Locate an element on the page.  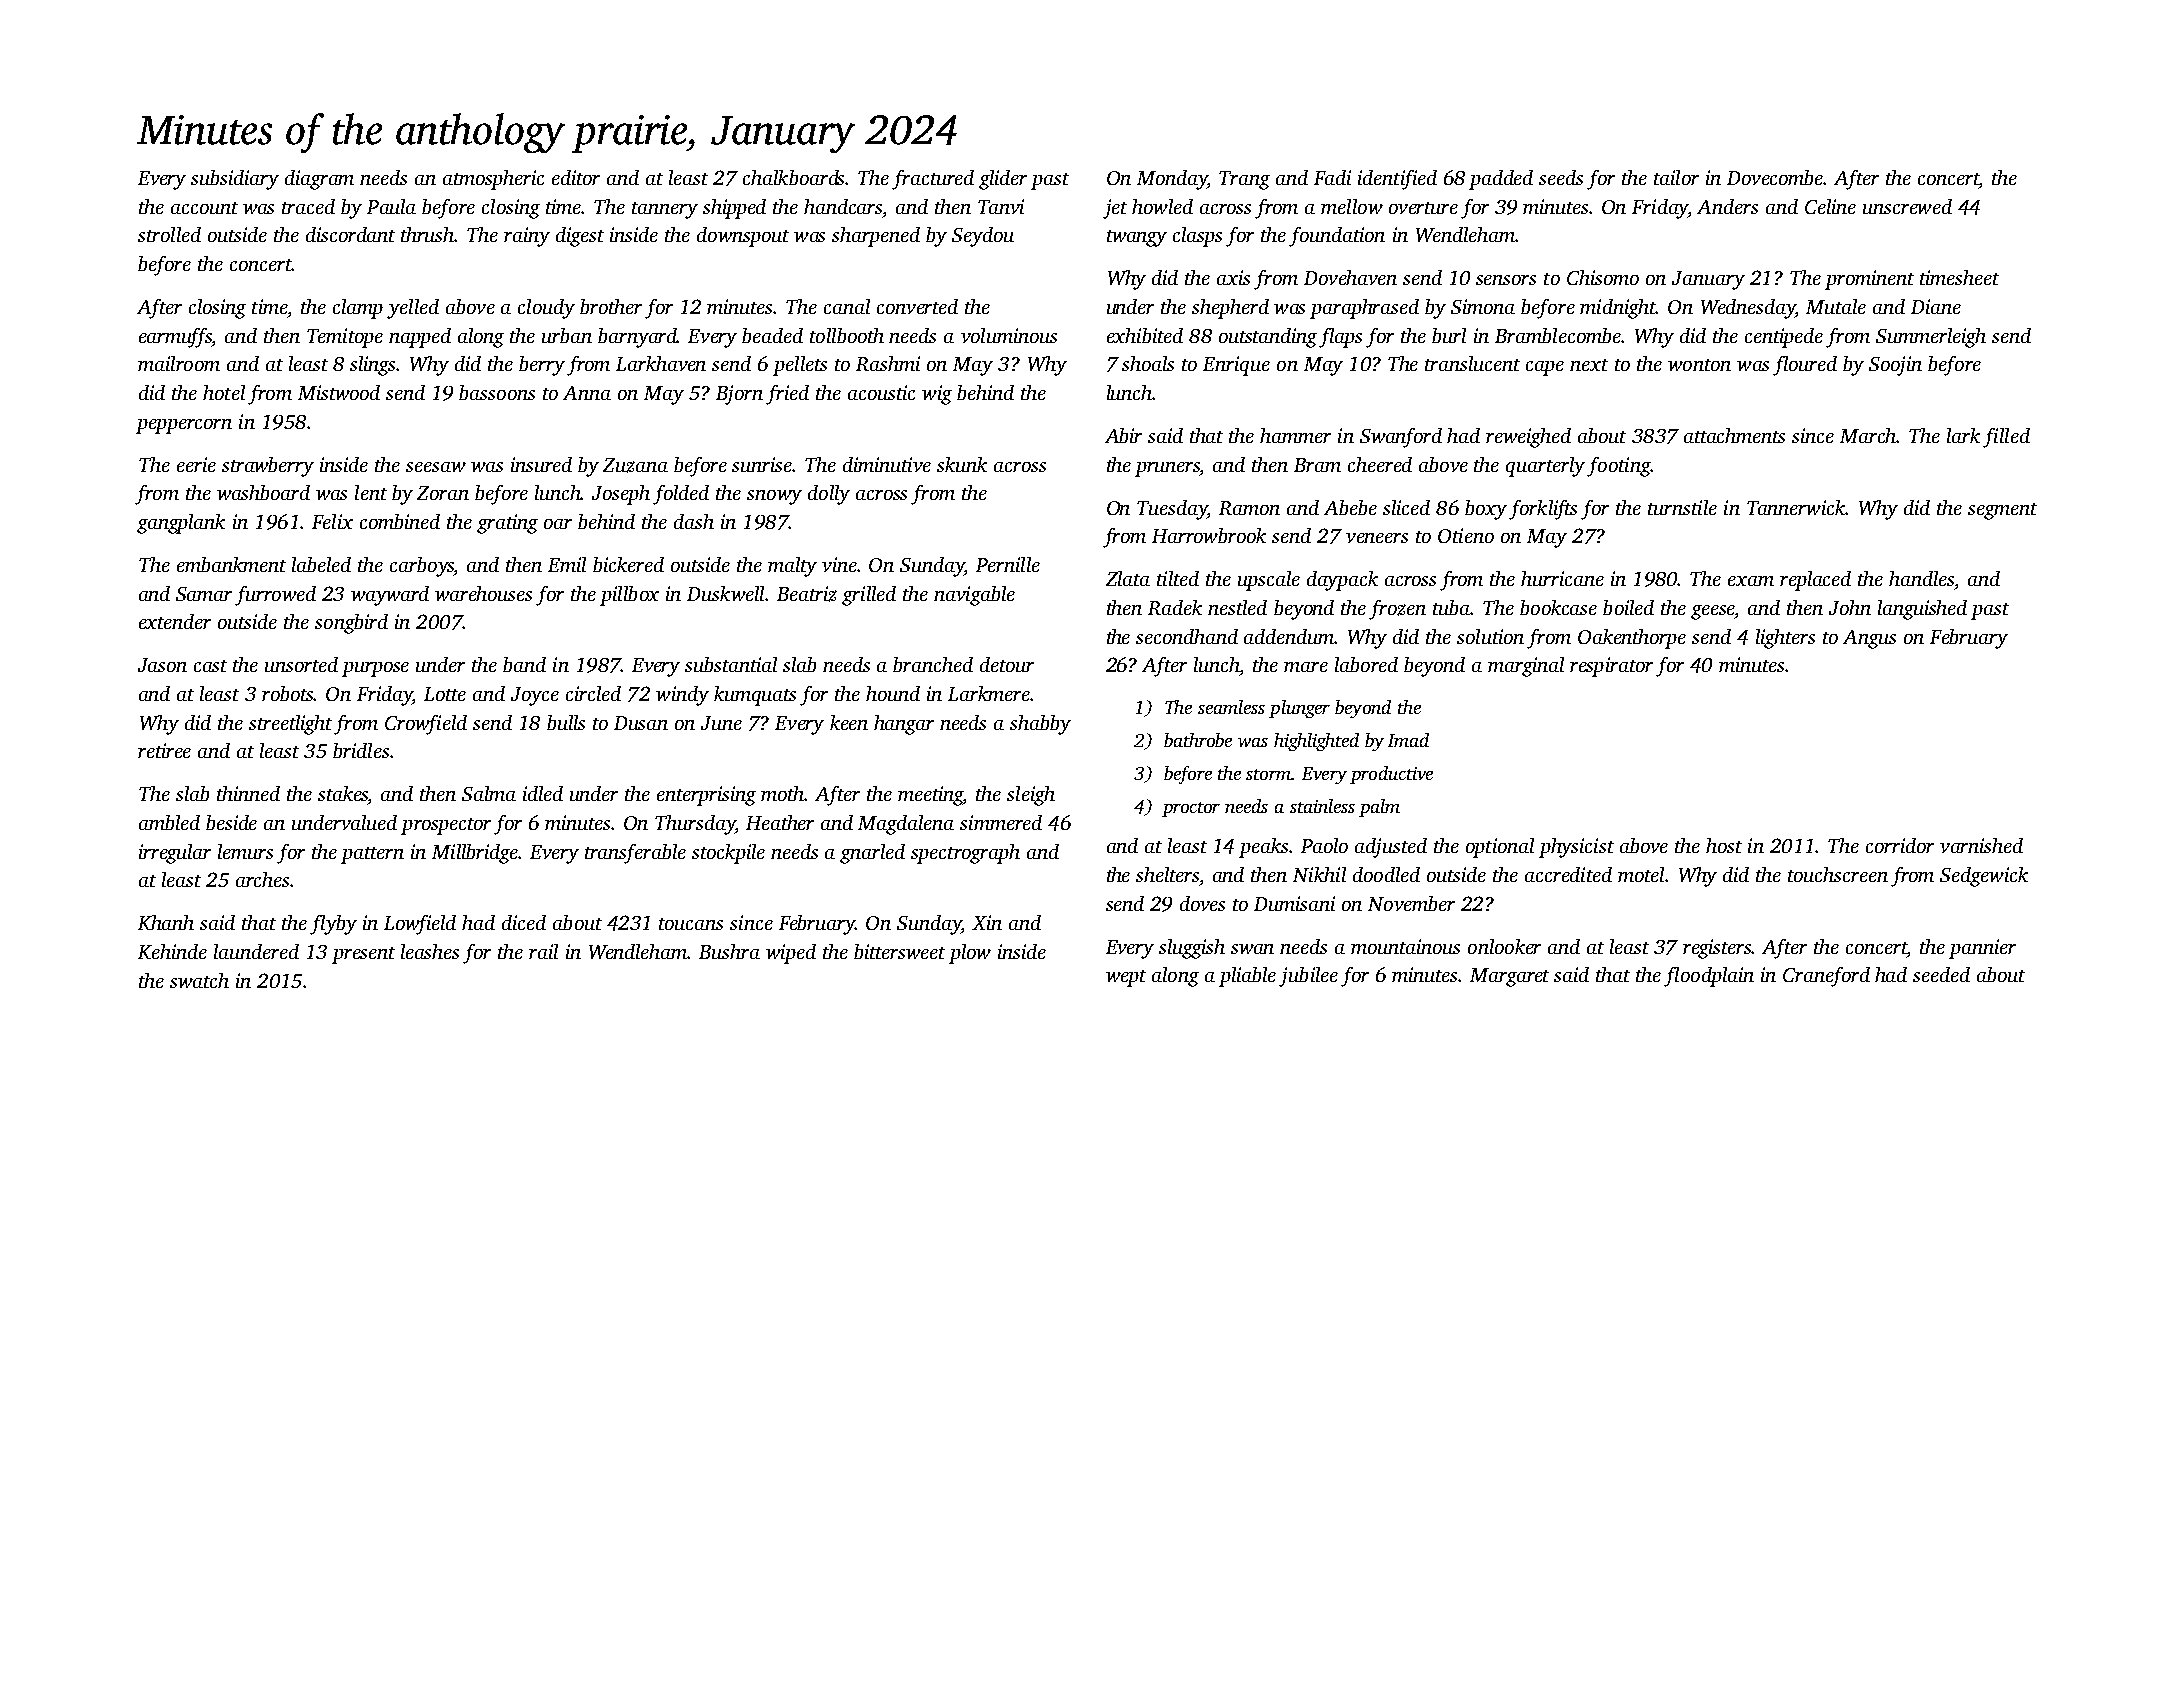
tilted is located at coordinates (1178, 578).
